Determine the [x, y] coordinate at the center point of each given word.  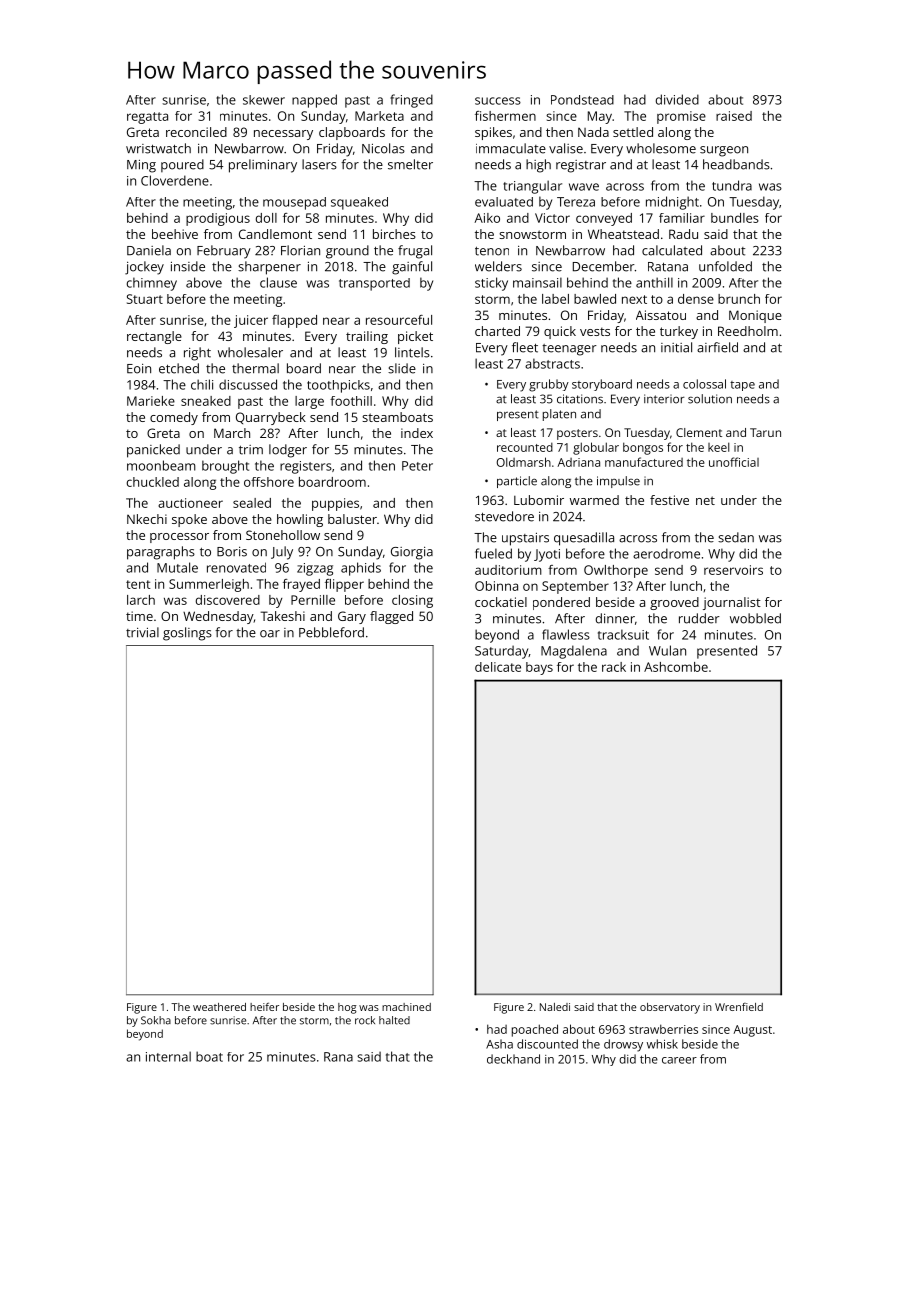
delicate [498, 667]
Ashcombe [676, 667]
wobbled [755, 618]
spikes [493, 133]
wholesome [661, 148]
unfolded [725, 266]
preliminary [263, 166]
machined [406, 1007]
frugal [415, 252]
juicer [251, 321]
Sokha [156, 1020]
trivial [142, 632]
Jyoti [547, 555]
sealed [252, 503]
